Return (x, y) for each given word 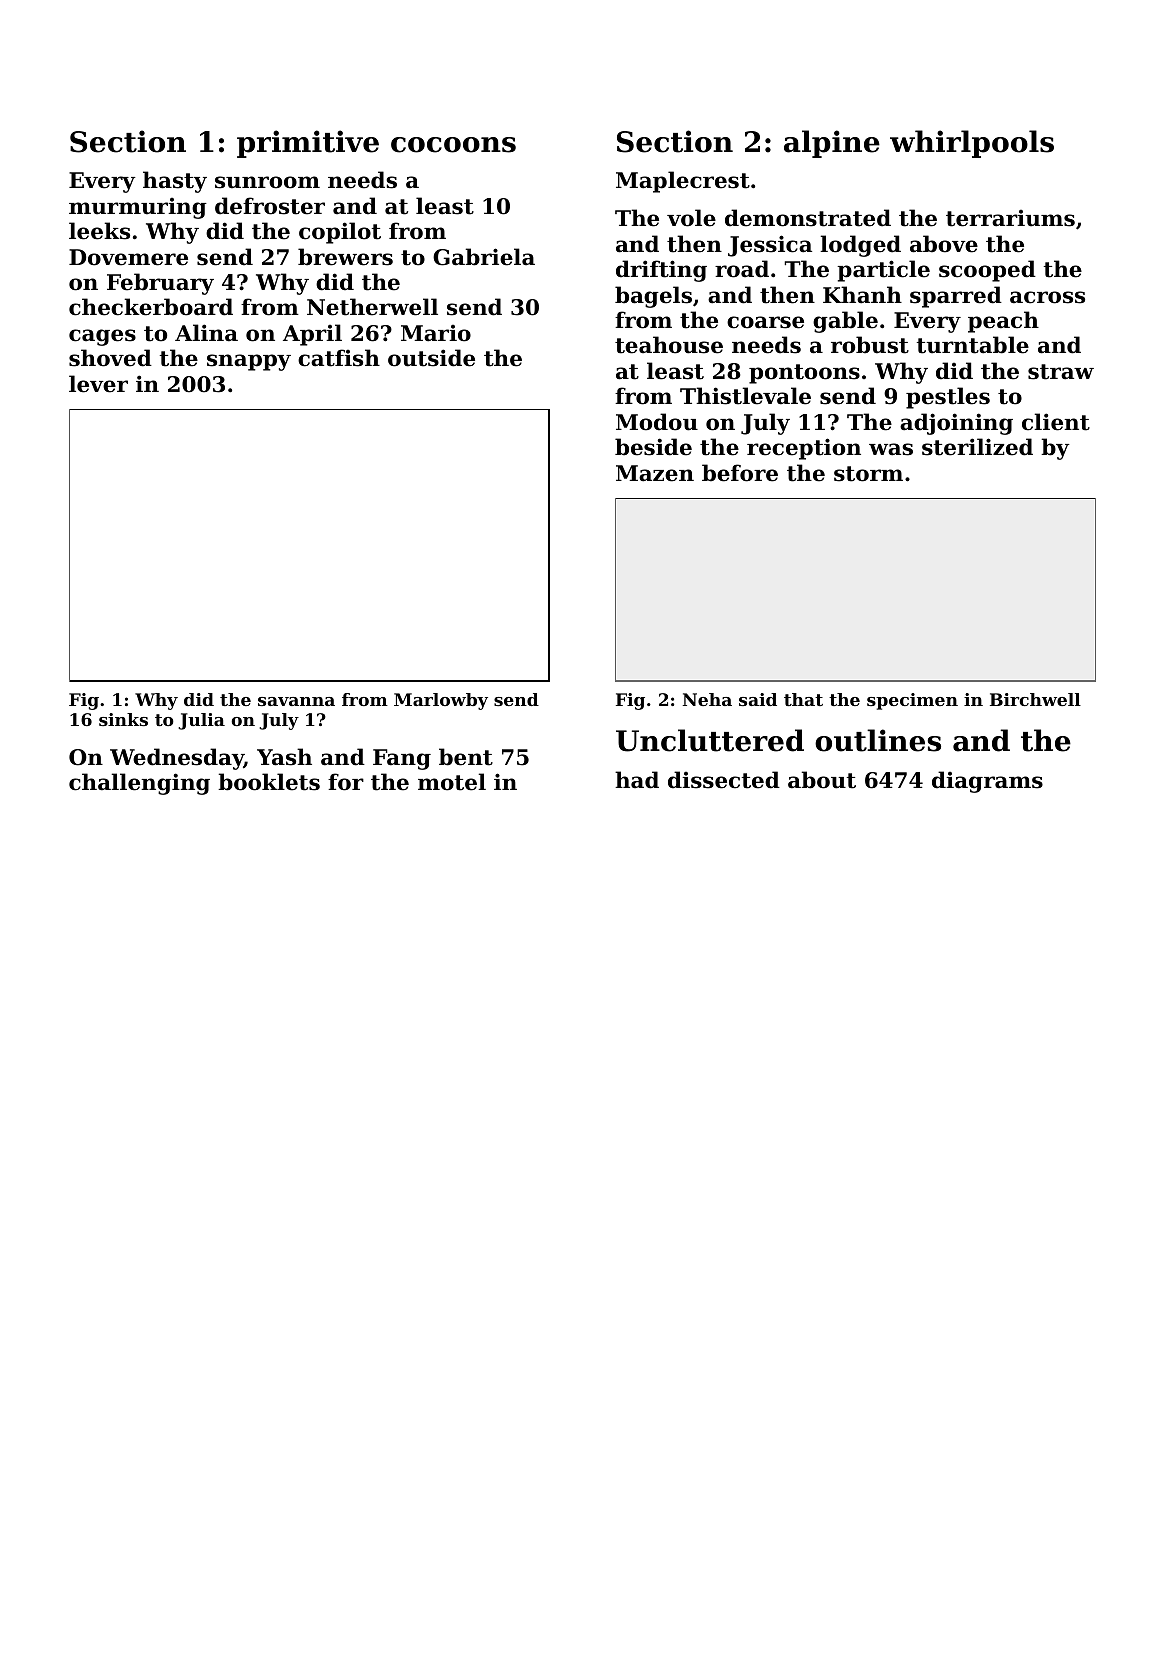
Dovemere (128, 257)
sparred (956, 297)
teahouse (669, 345)
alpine (832, 144)
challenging (139, 784)
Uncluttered (710, 740)
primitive (308, 144)
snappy (249, 362)
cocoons (453, 145)
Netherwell (372, 307)
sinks (123, 719)
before (740, 473)
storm (868, 474)
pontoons (804, 374)
